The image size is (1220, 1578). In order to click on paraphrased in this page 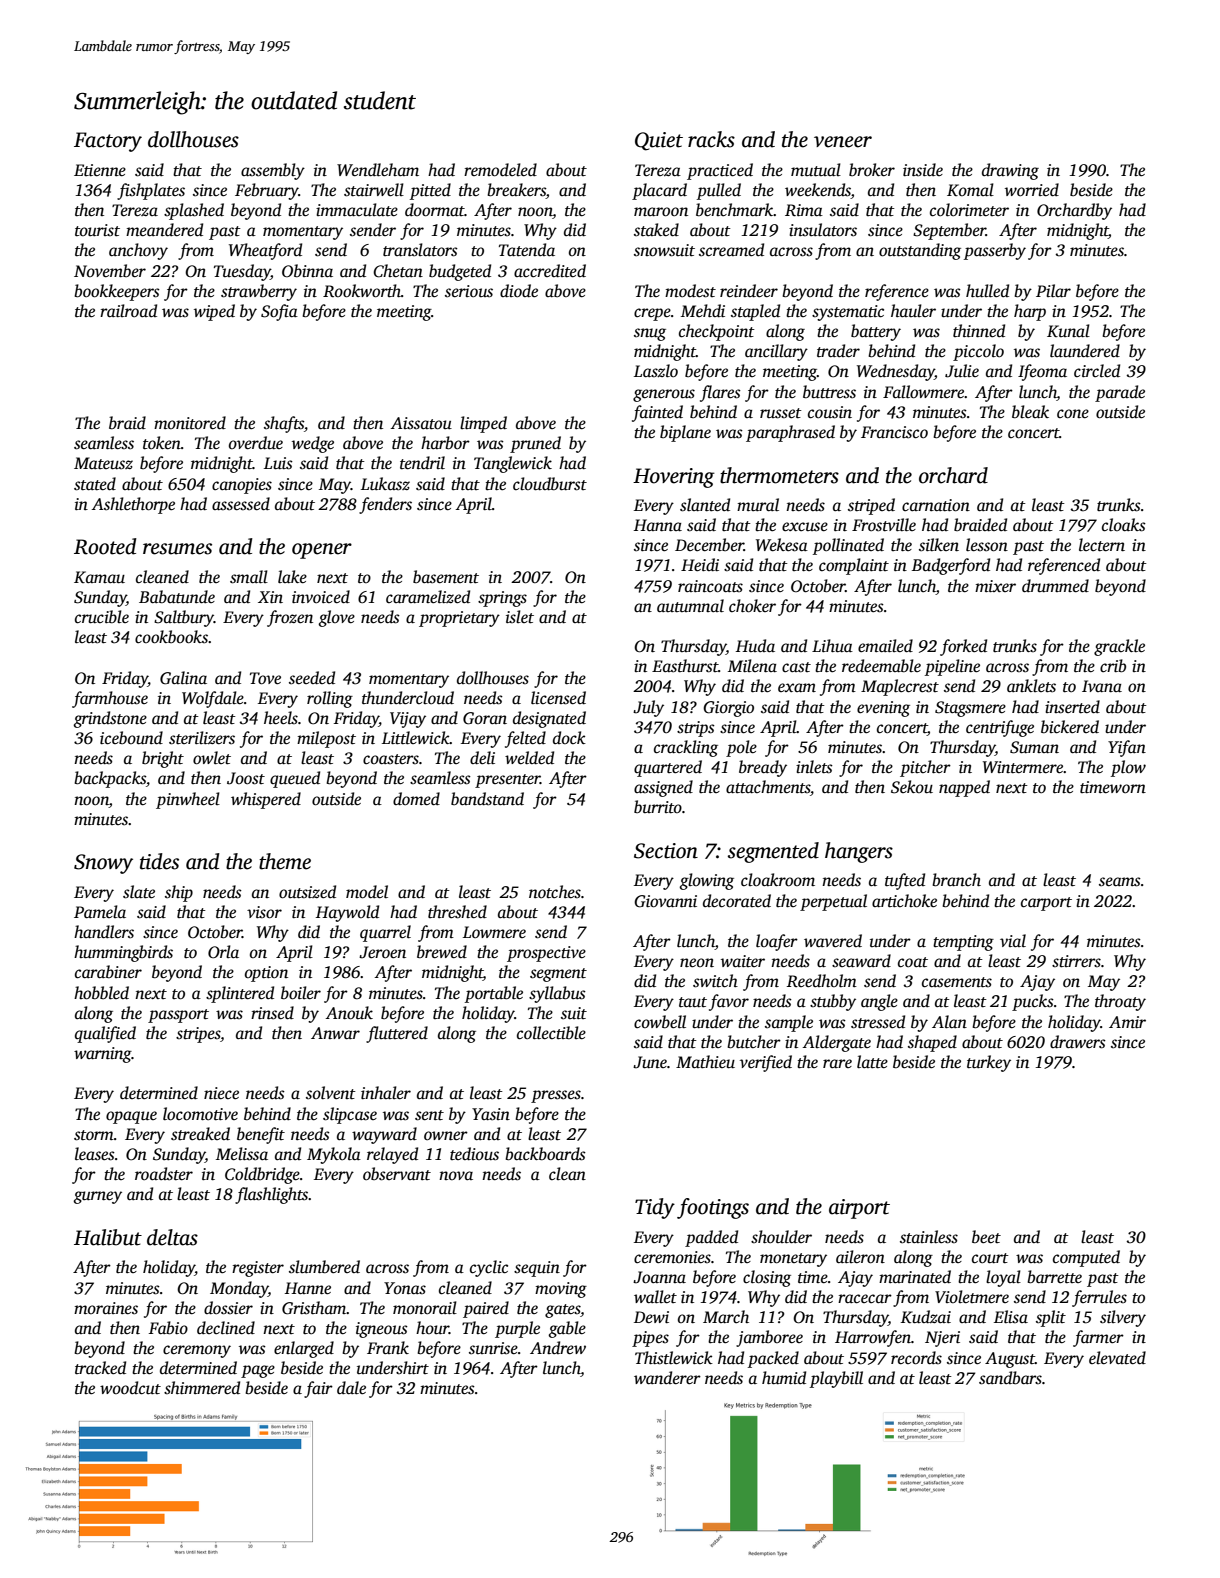, I will do `click(790, 433)`.
